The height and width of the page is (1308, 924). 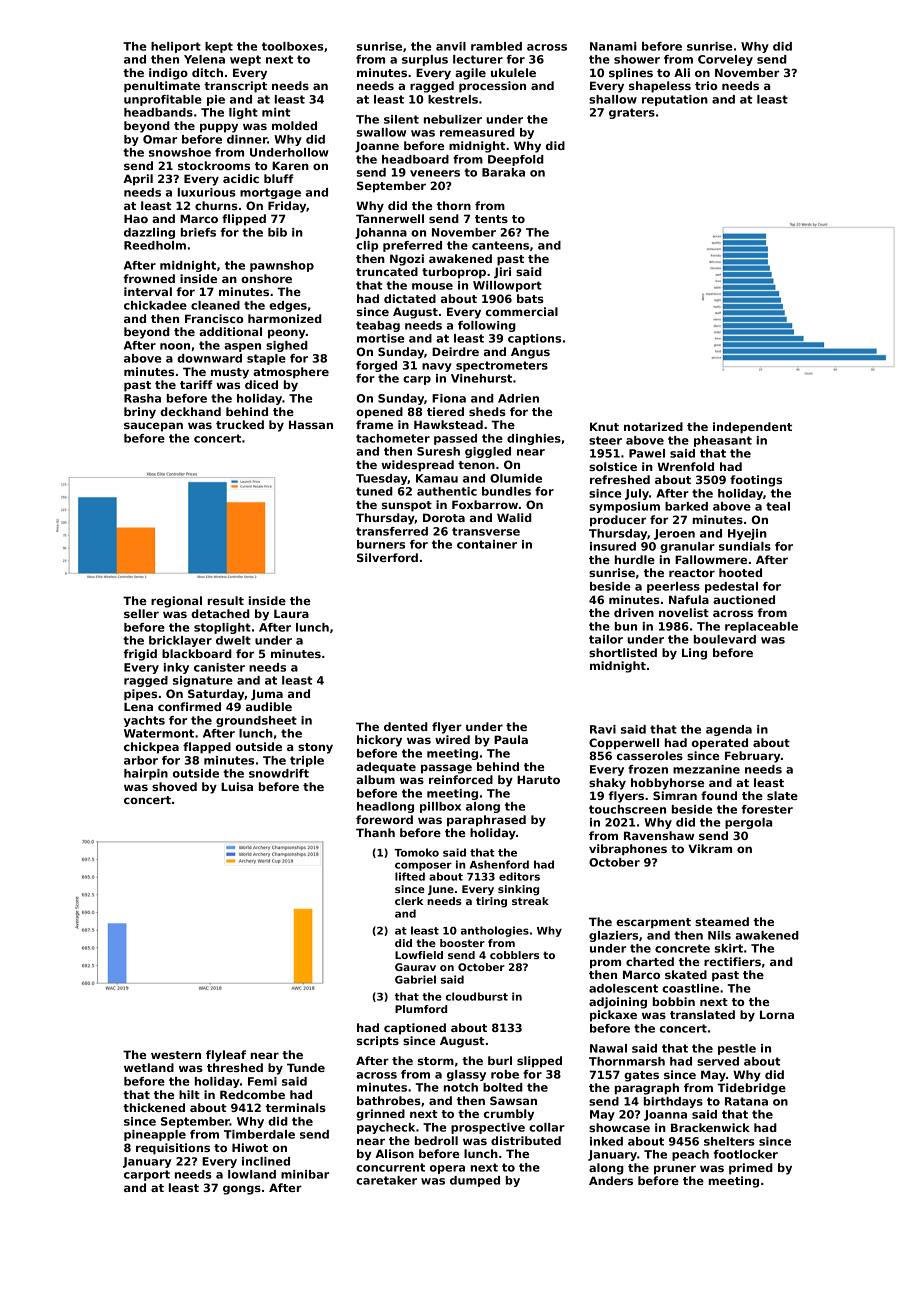 What do you see at coordinates (606, 639) in the page?
I see `tailor` at bounding box center [606, 639].
